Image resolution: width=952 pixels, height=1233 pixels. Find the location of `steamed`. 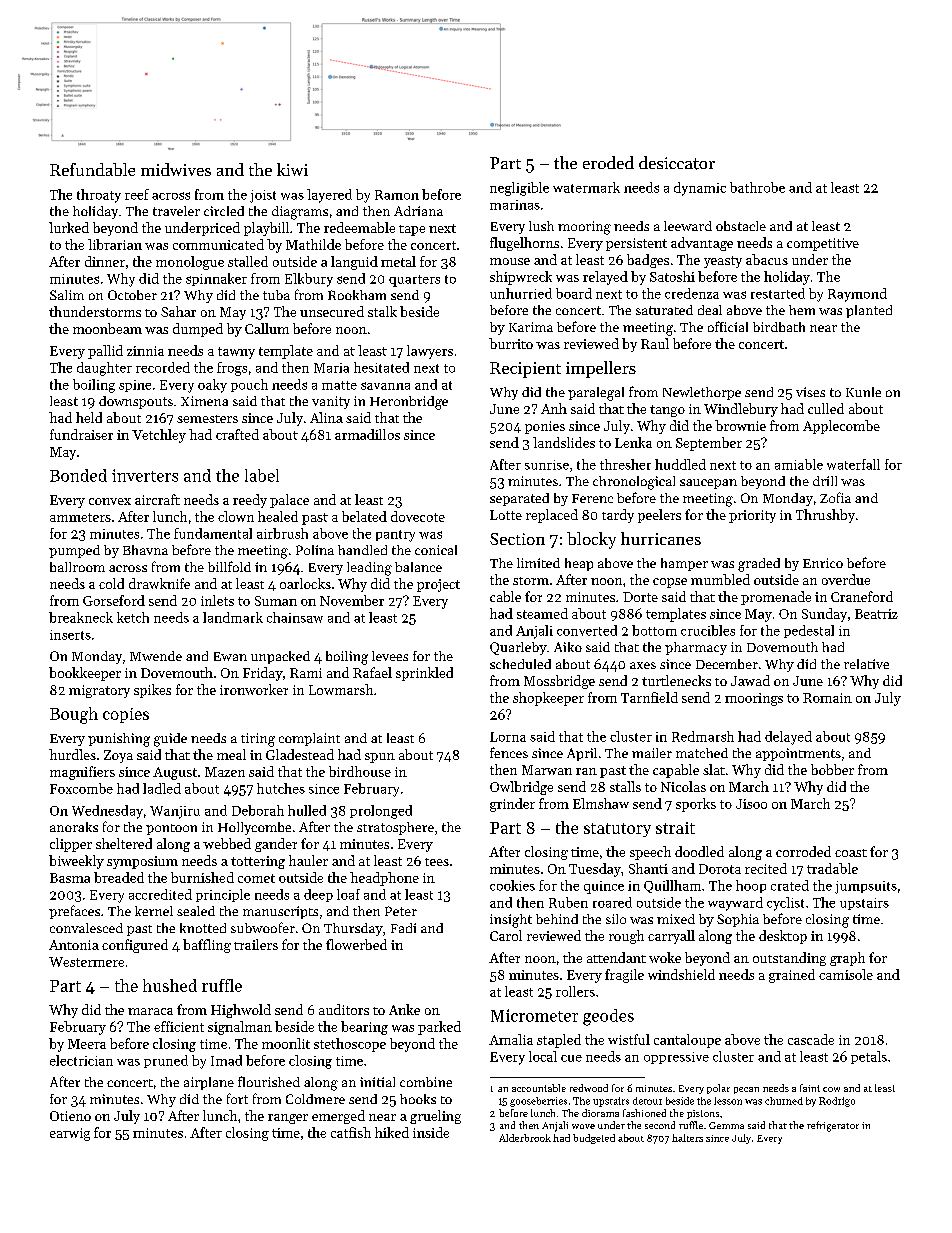

steamed is located at coordinates (542, 613).
